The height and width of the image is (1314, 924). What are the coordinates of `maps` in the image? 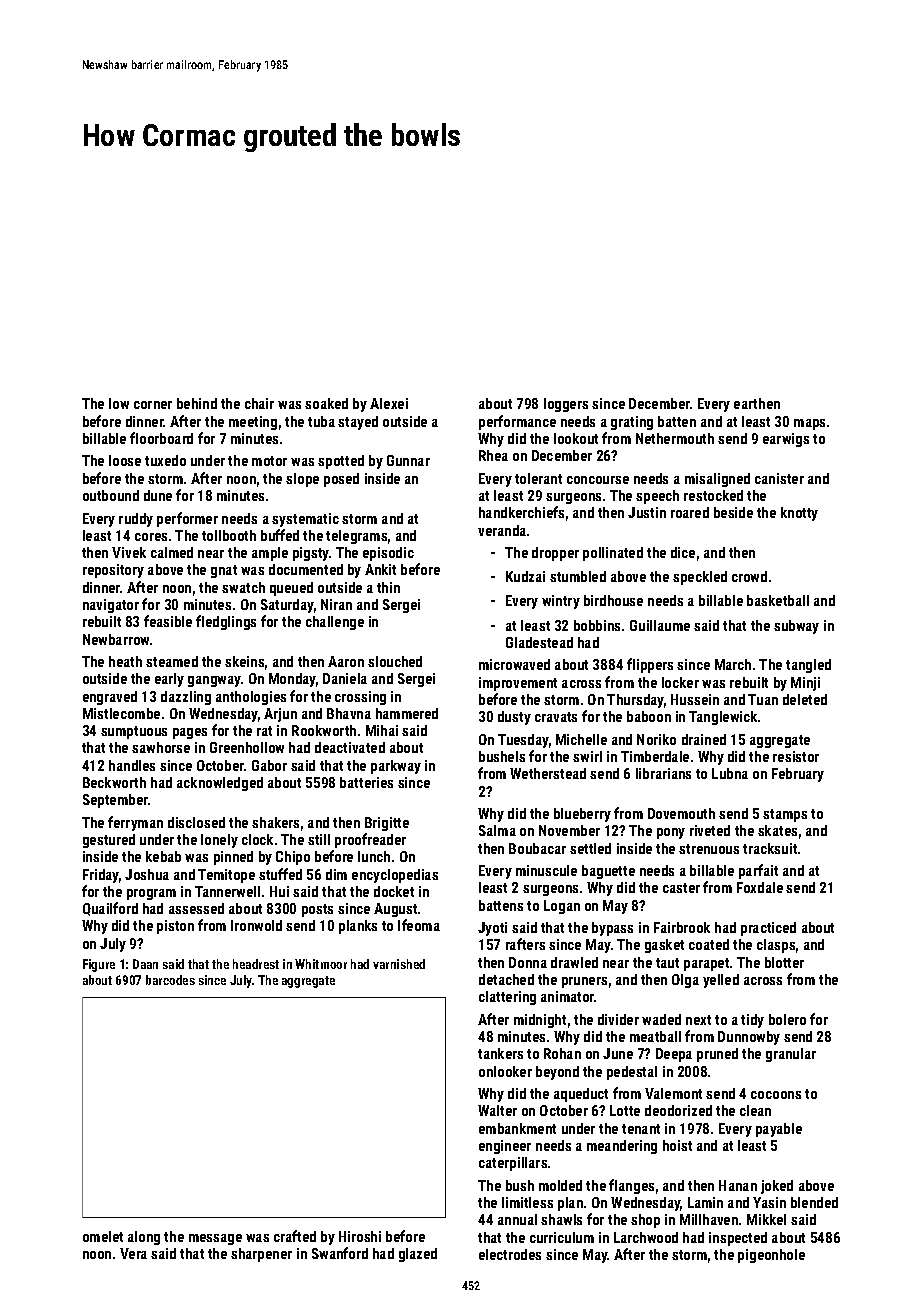 It's located at (809, 424).
